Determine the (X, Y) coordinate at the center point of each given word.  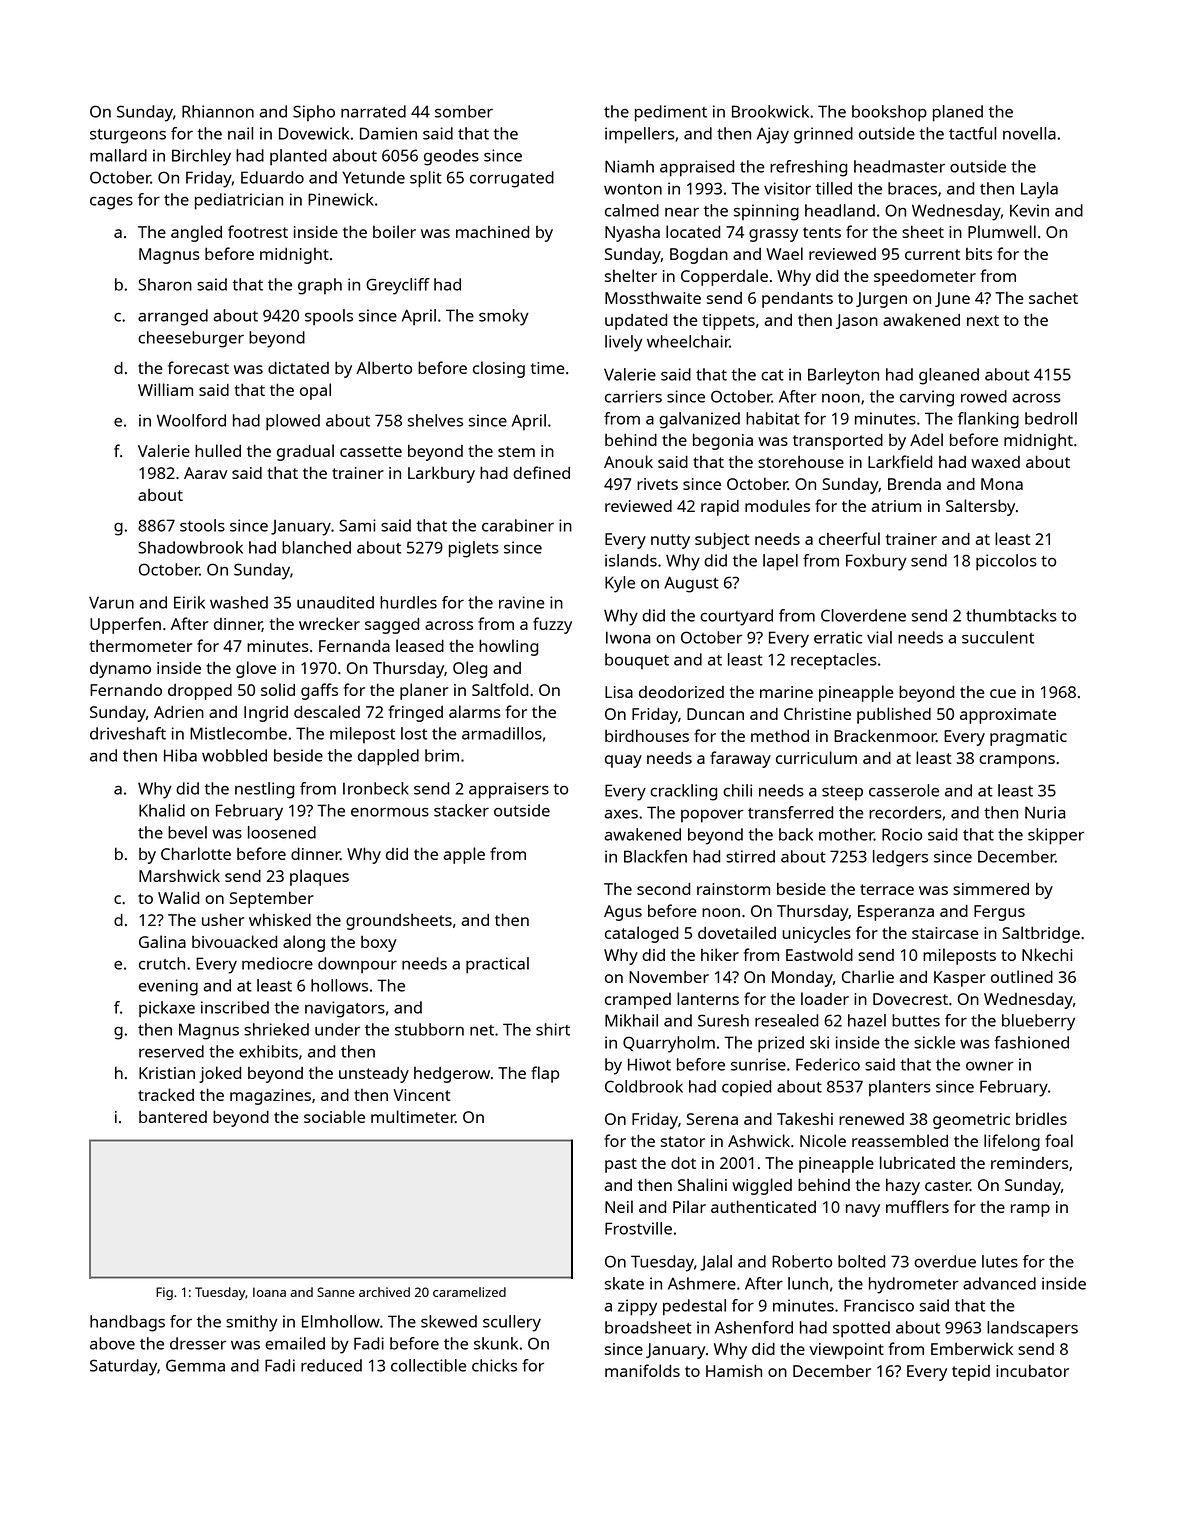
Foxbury (876, 562)
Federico (828, 1064)
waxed (995, 462)
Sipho (314, 113)
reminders (1030, 1163)
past (621, 1165)
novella (1029, 133)
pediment (671, 113)
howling (508, 647)
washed (239, 602)
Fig (164, 1293)
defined (541, 472)
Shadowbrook (190, 547)
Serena (712, 1119)
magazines (270, 1097)
